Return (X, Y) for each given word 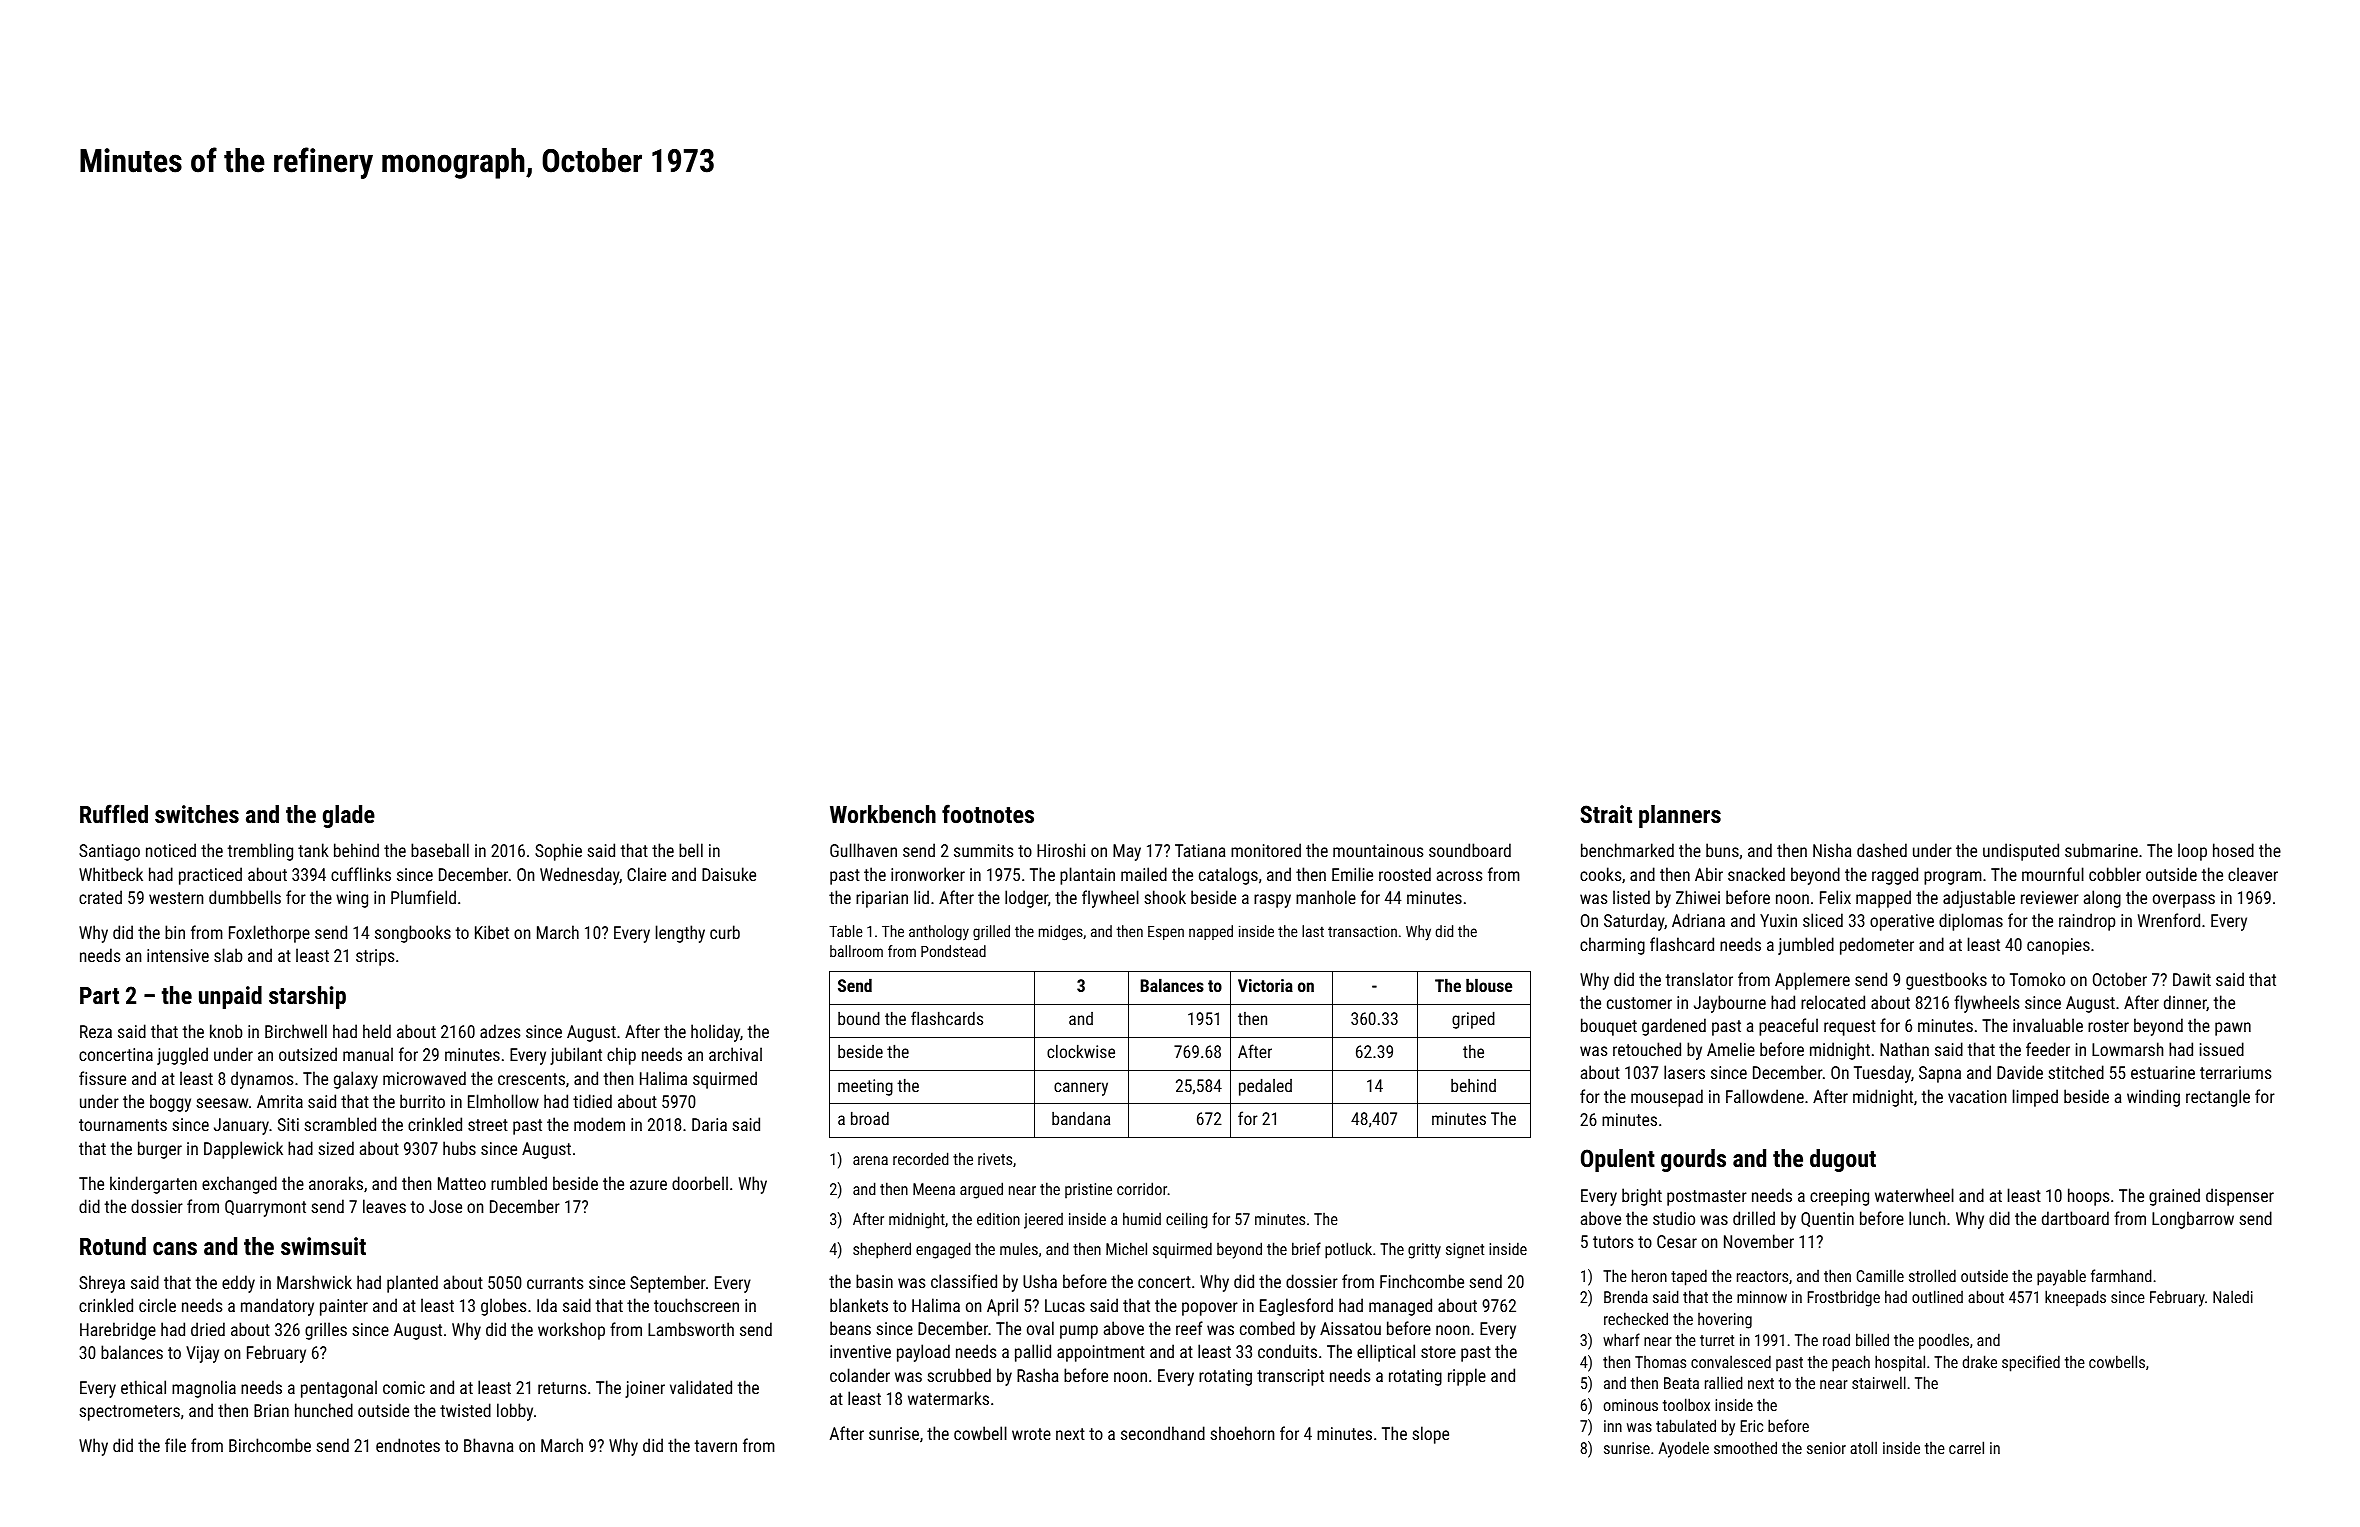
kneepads (2075, 1298)
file (175, 1445)
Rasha (1038, 1375)
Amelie (1731, 1049)
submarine (2101, 850)
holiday (715, 1033)
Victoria (1265, 985)
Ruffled (114, 813)
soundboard (1470, 850)
